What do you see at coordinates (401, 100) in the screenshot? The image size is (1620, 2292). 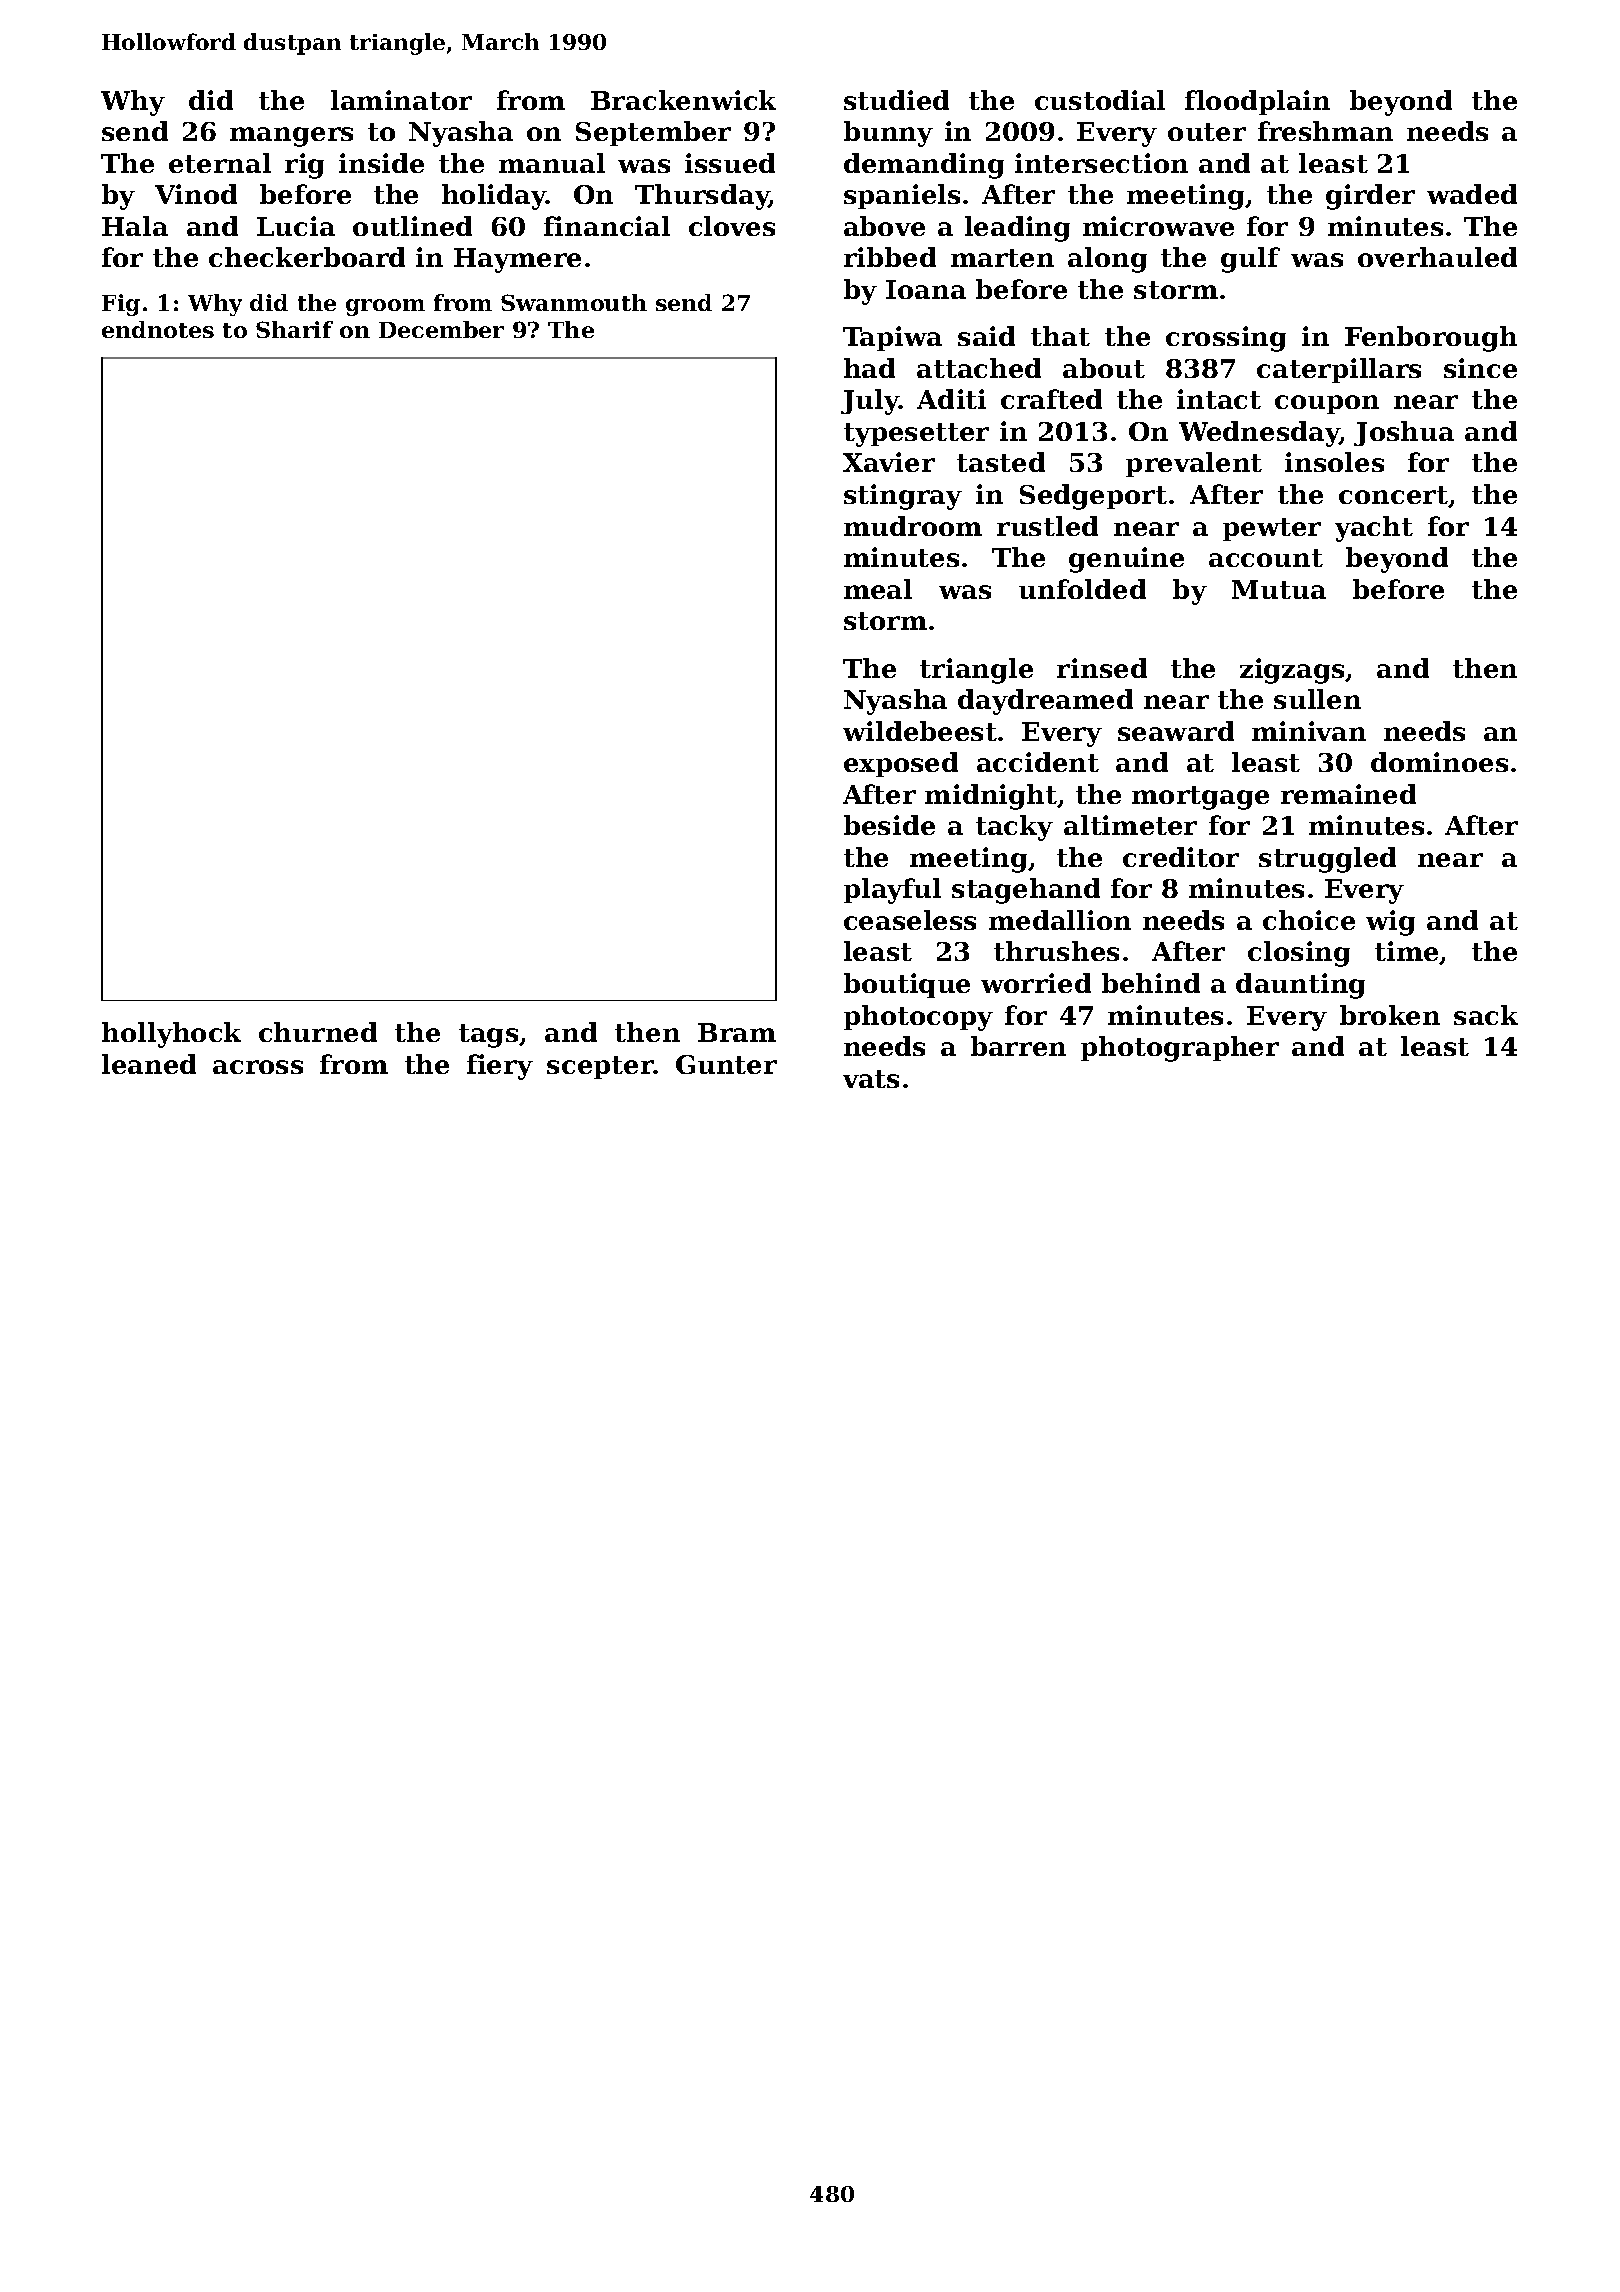 I see `laminator` at bounding box center [401, 100].
